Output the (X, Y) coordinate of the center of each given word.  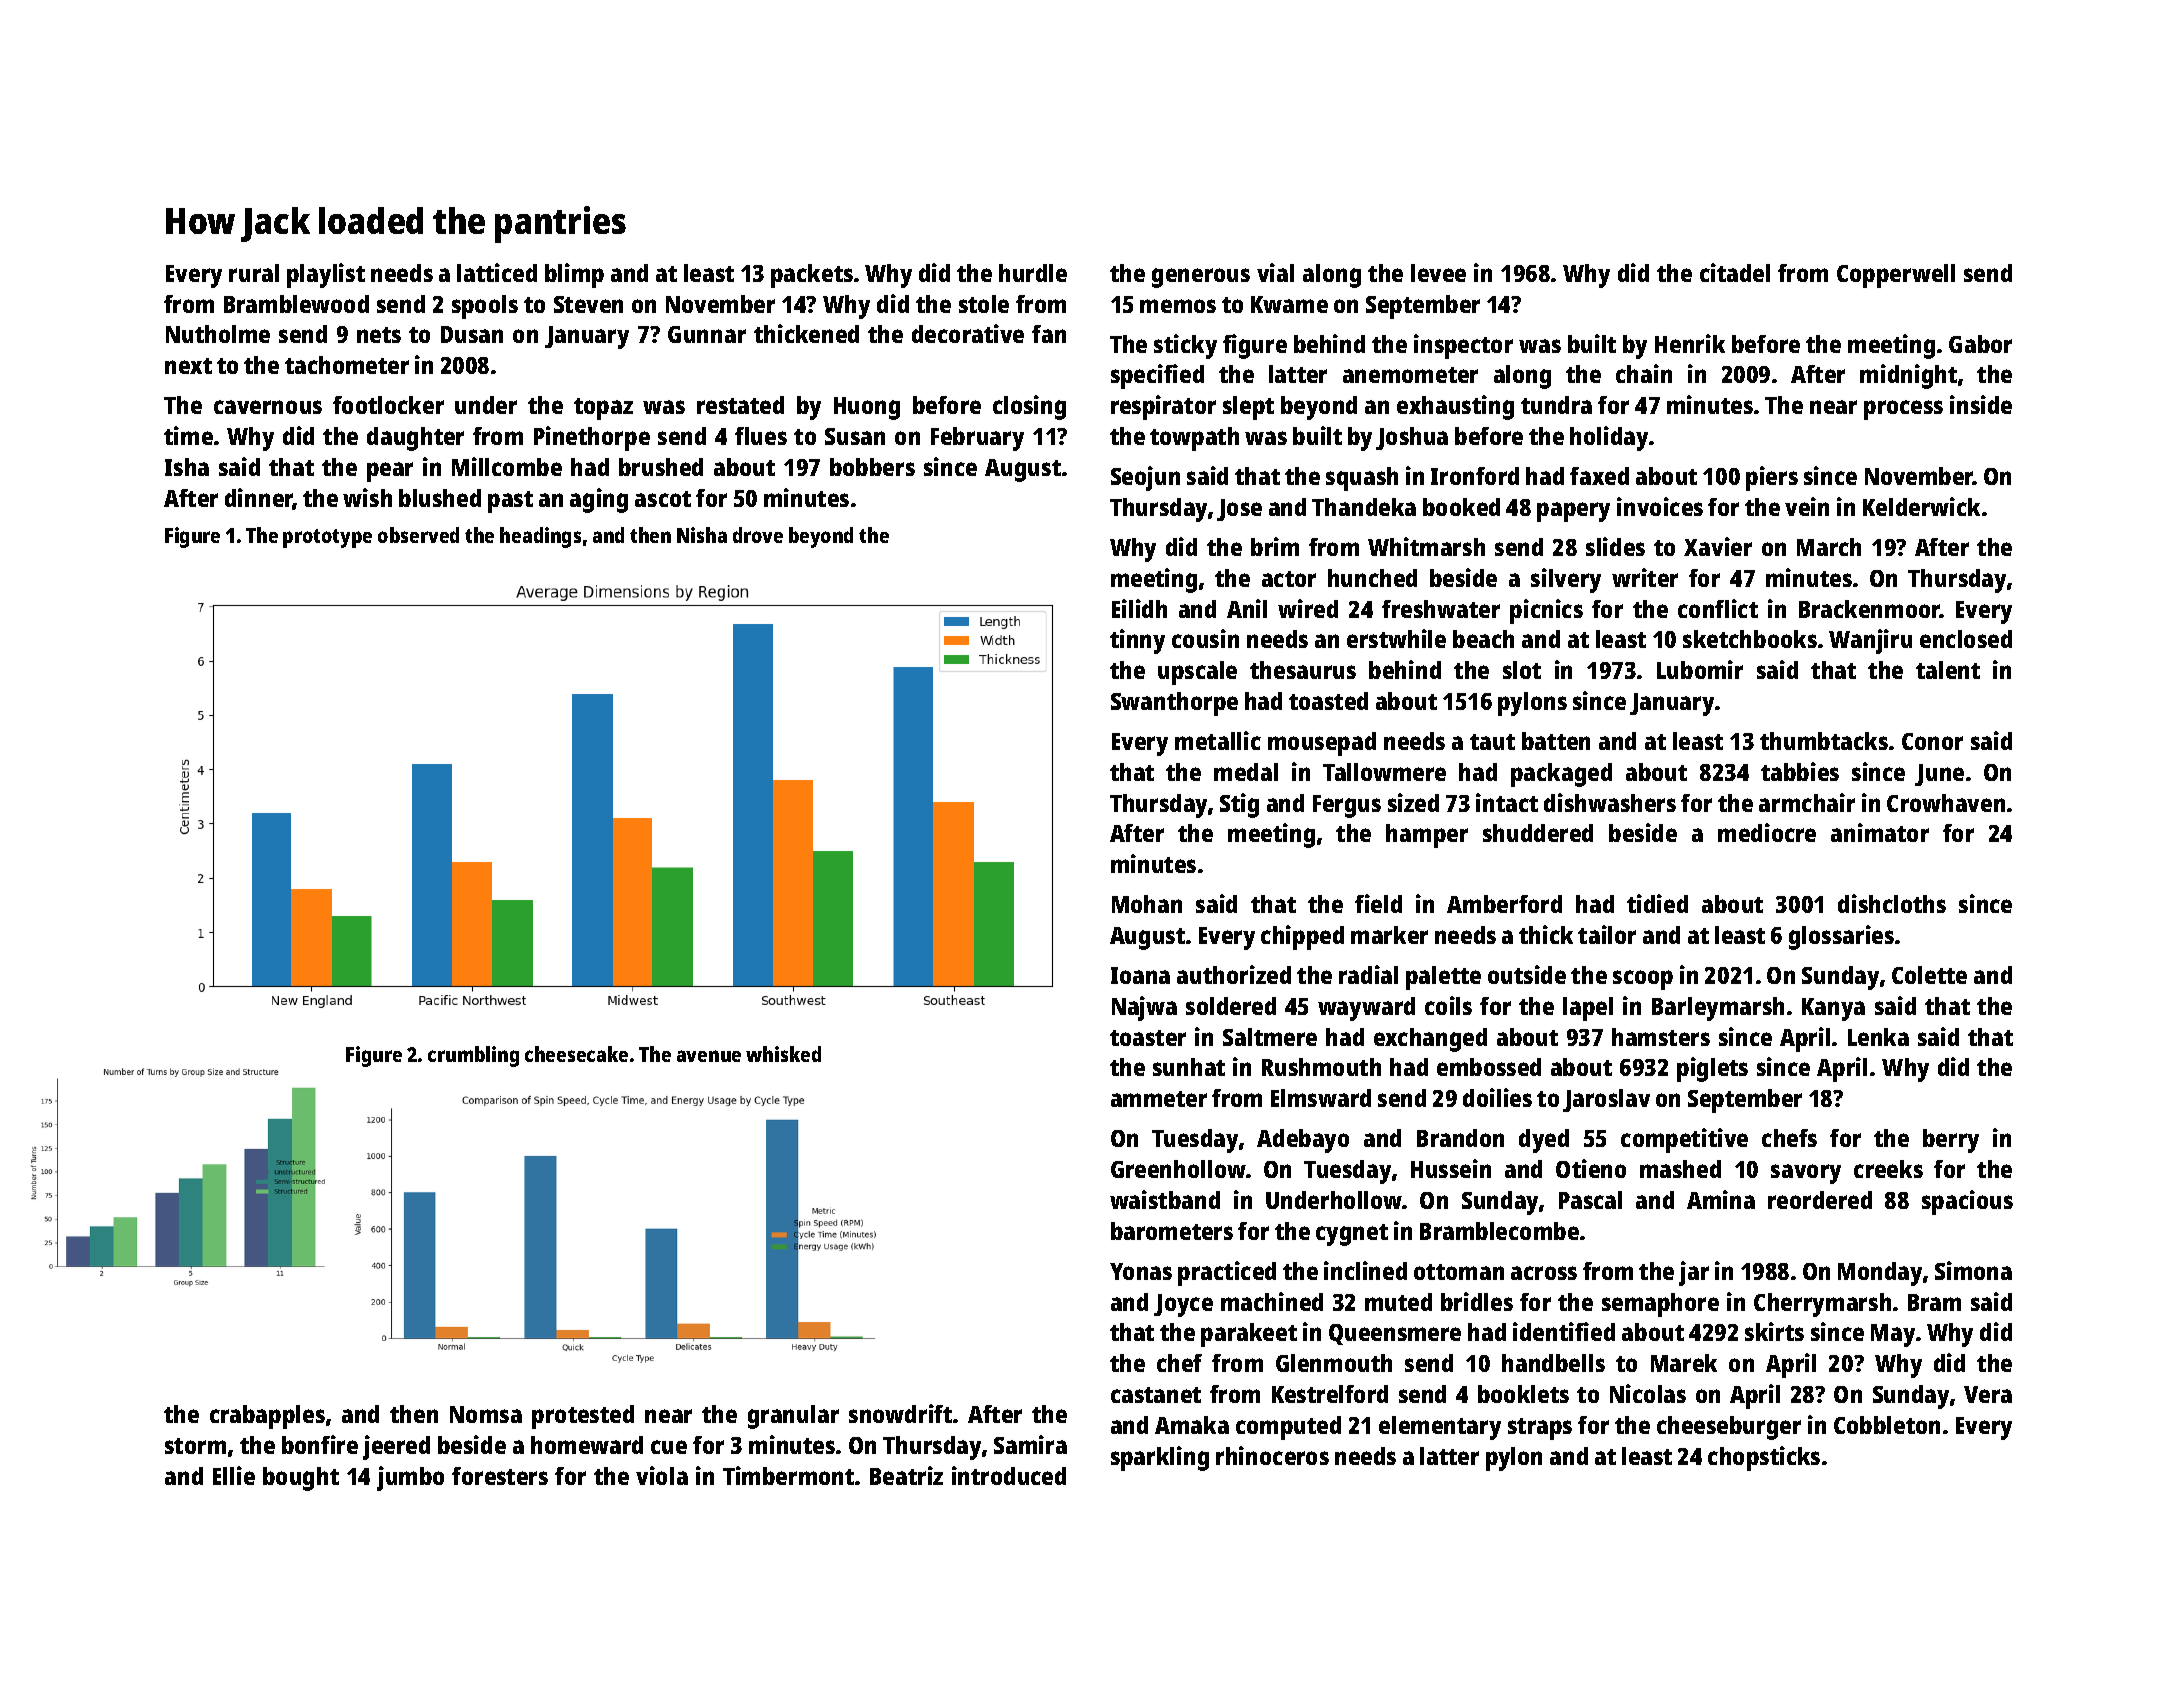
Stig (1239, 805)
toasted (1328, 701)
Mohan (1147, 904)
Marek (1684, 1363)
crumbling (473, 1056)
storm (195, 1446)
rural (254, 273)
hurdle (1033, 273)
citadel (1735, 272)
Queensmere (1395, 1334)
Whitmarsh (1426, 546)
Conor (1932, 741)
